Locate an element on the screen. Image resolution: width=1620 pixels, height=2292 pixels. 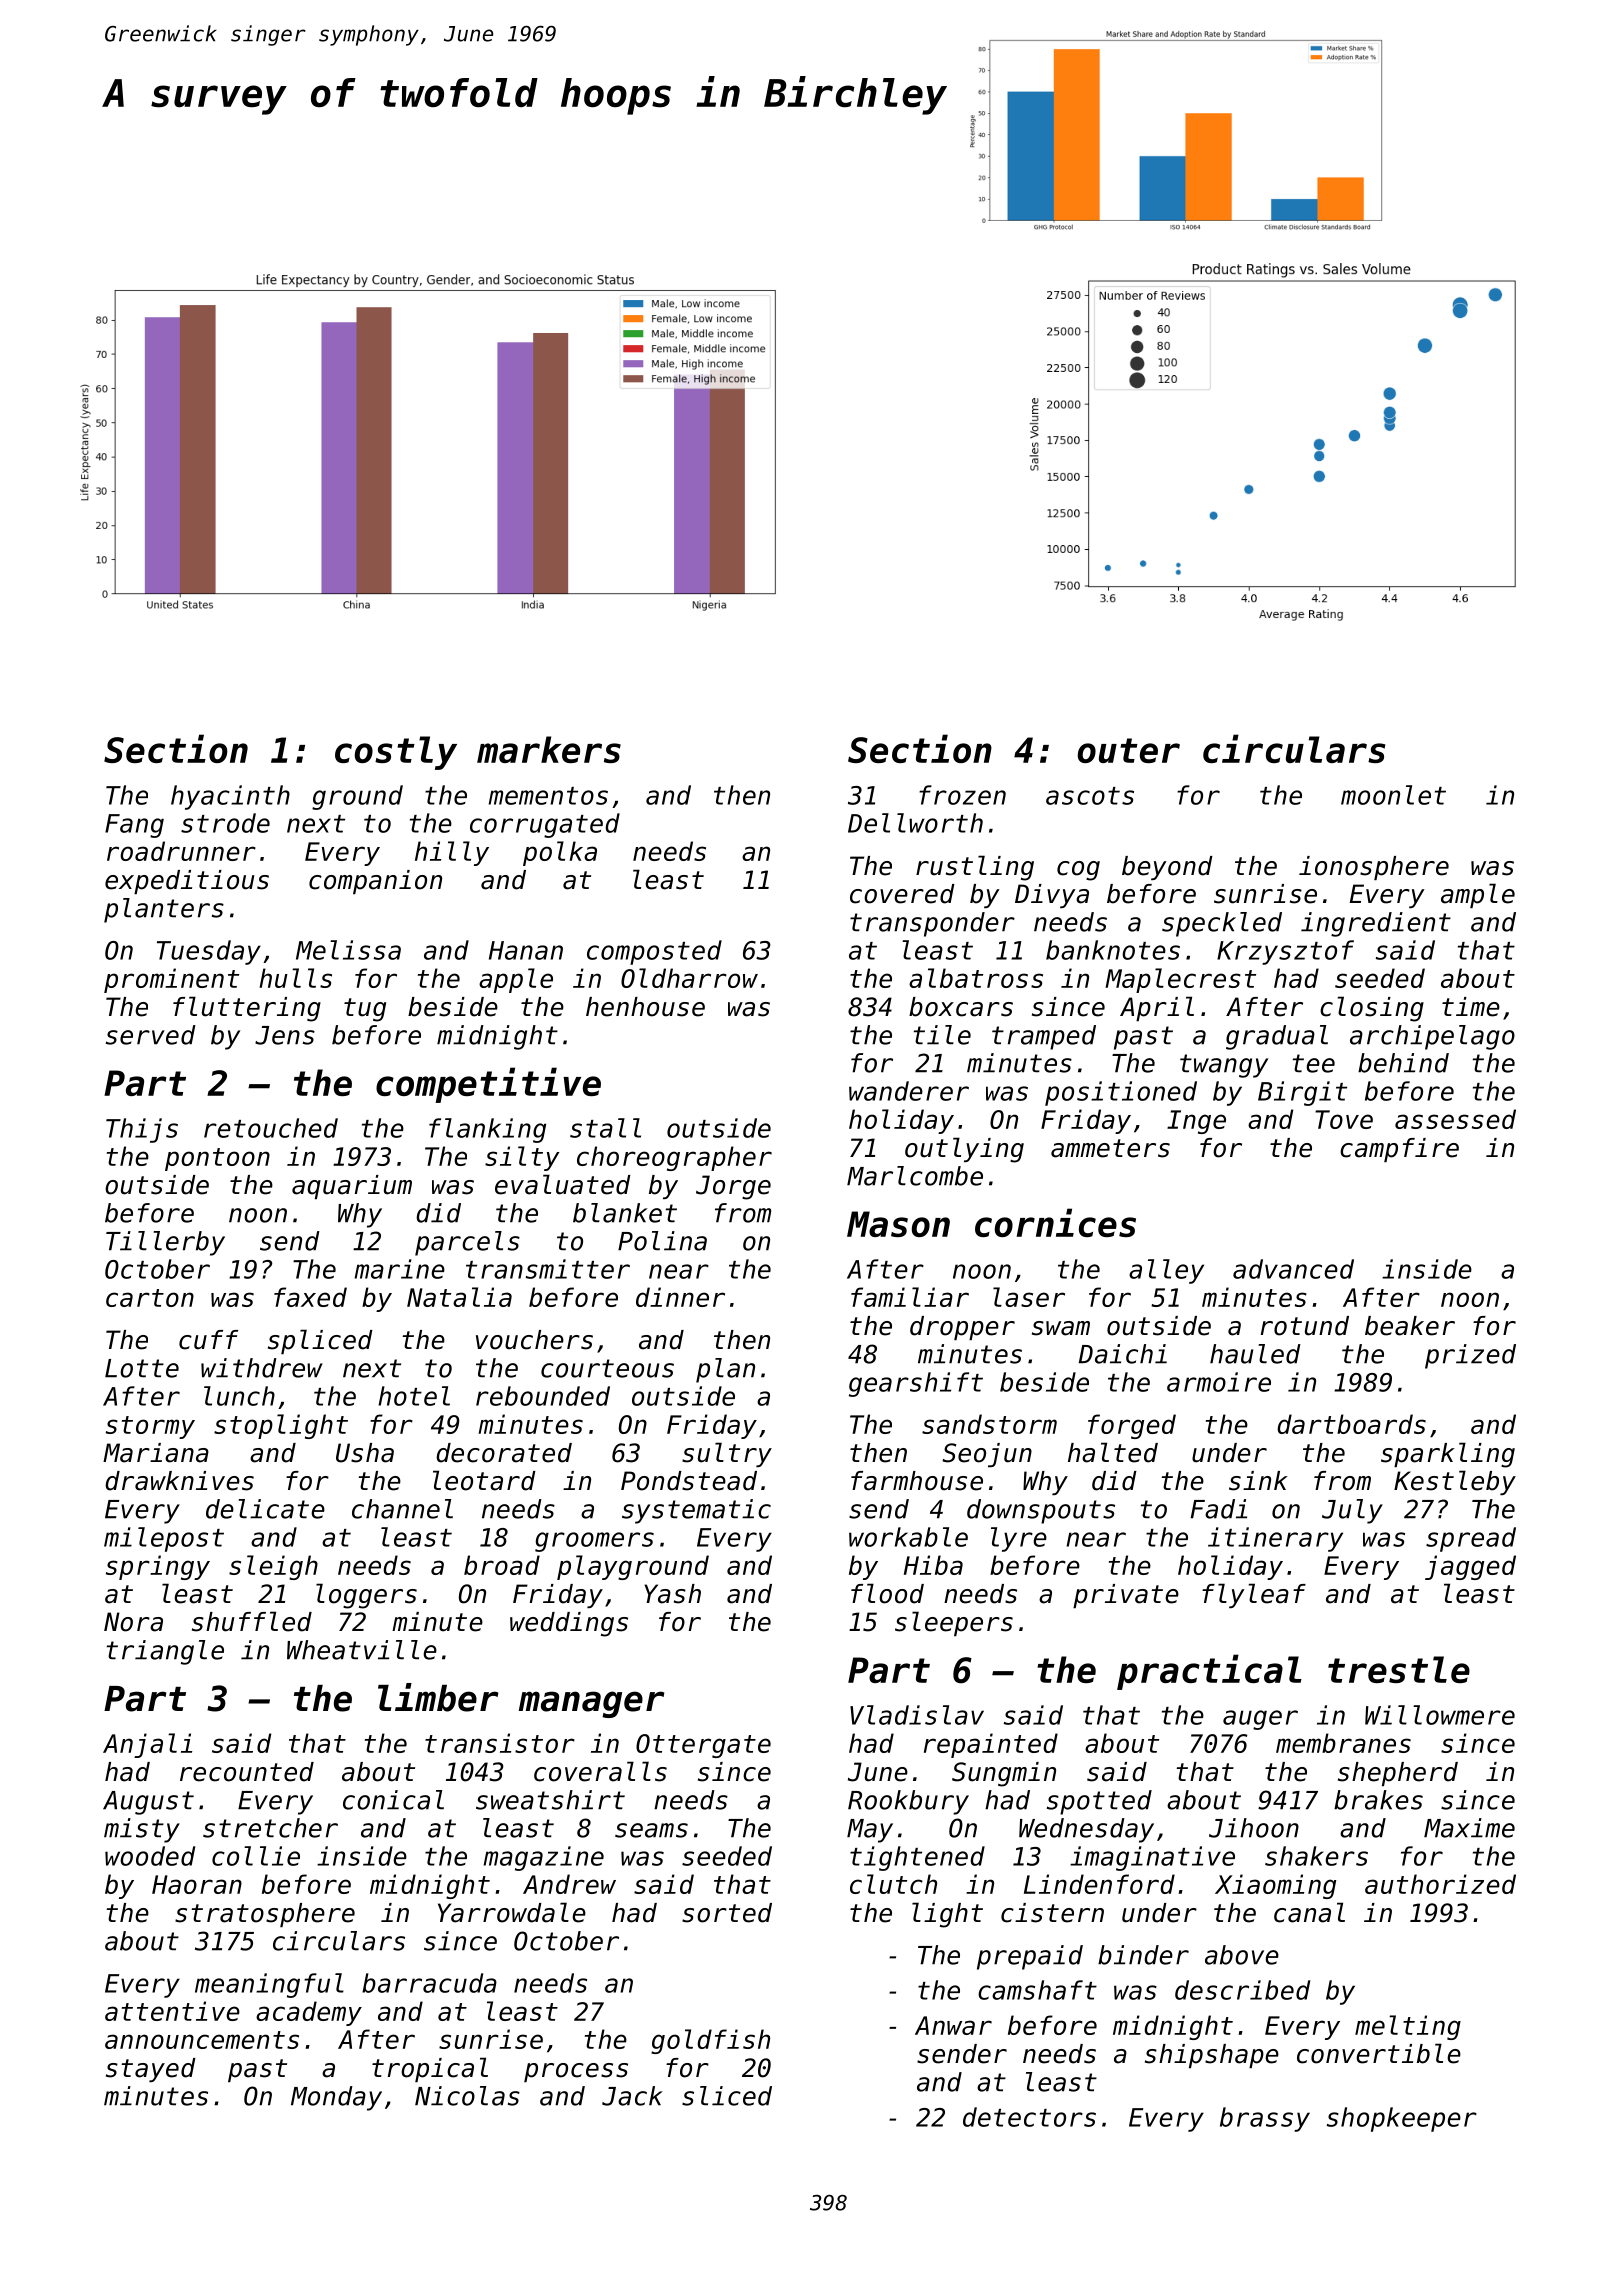
flyleaf is located at coordinates (1254, 1595).
